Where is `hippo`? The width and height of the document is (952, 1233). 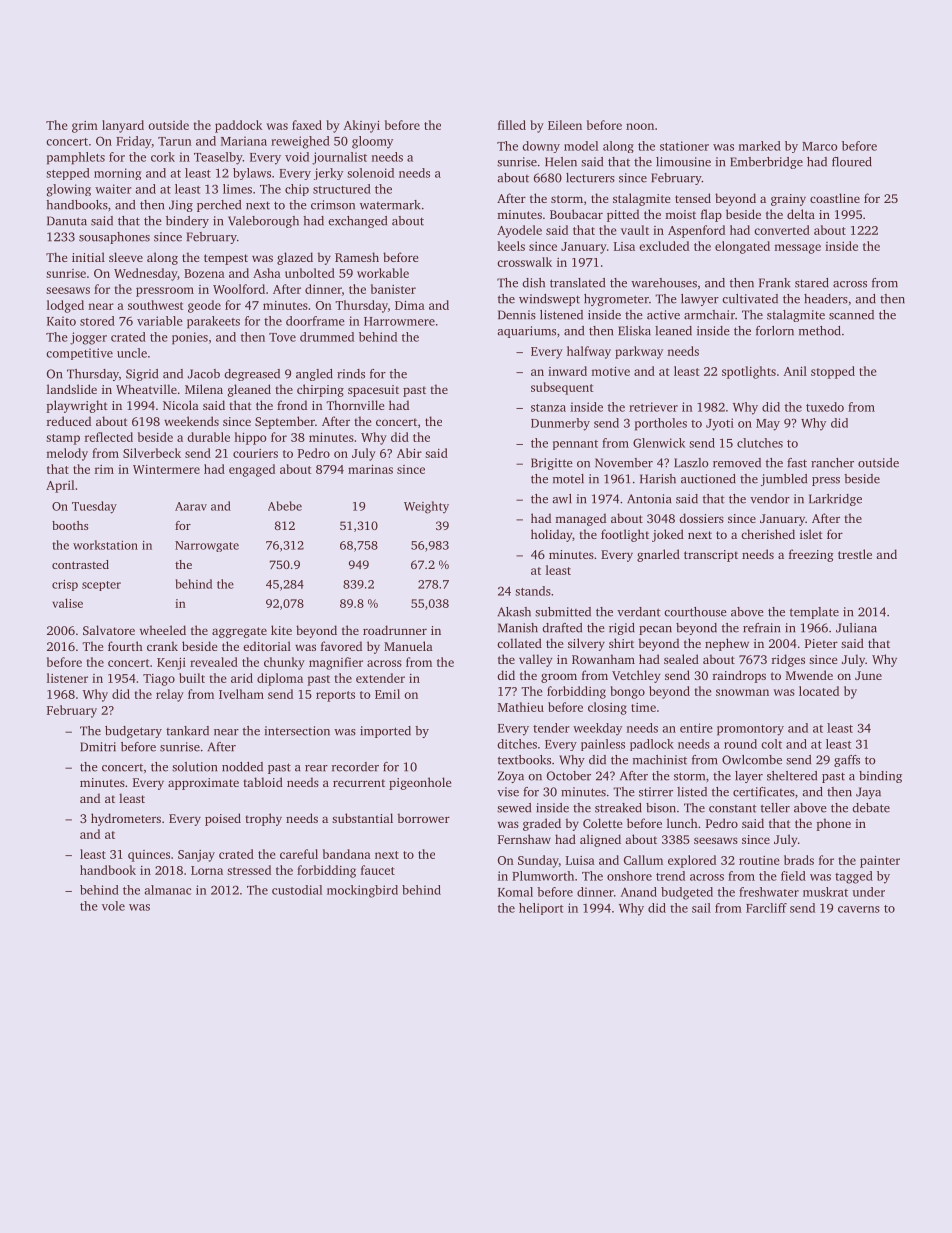
hippo is located at coordinates (250, 438).
